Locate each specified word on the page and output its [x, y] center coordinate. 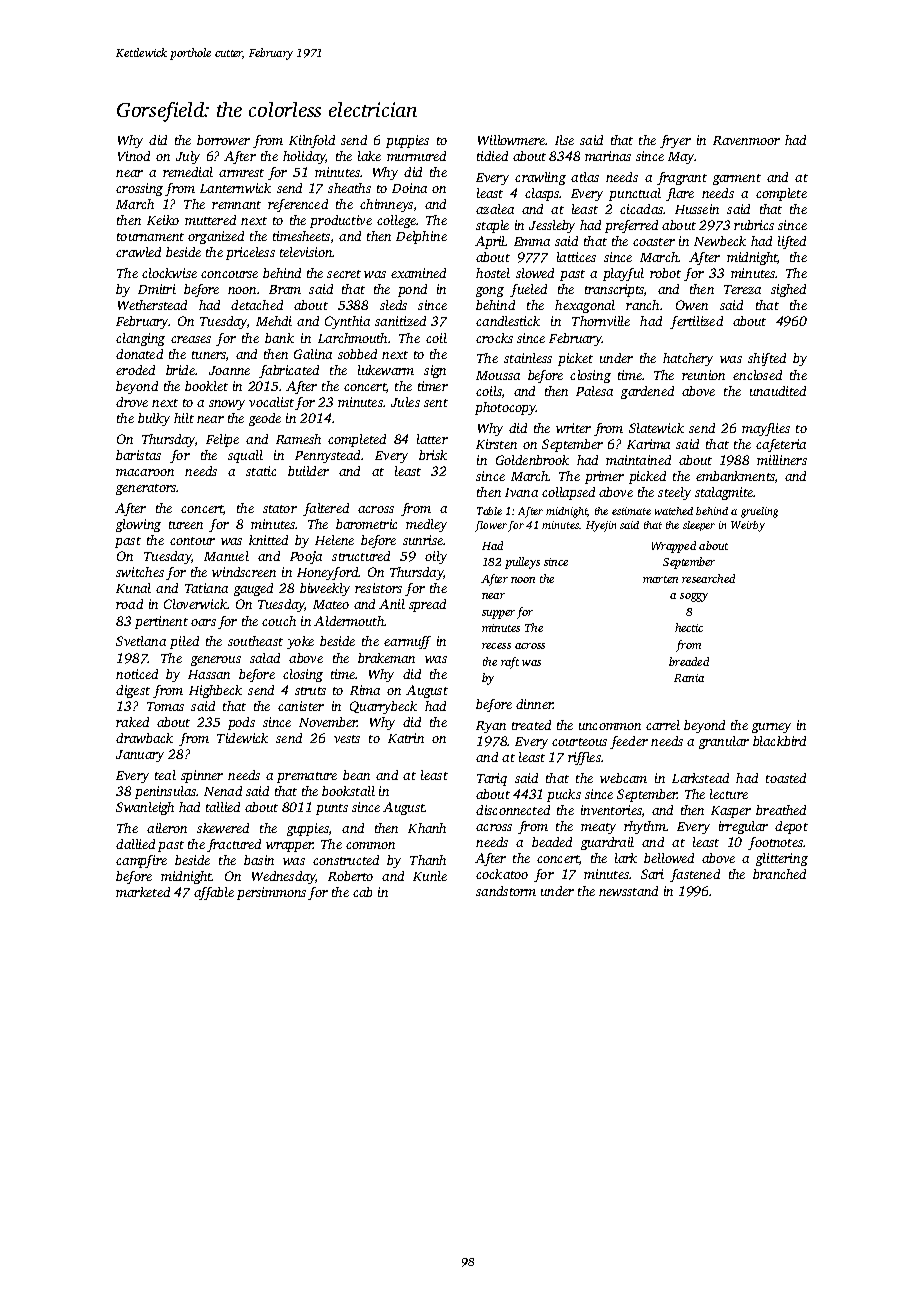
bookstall [348, 791]
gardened [647, 392]
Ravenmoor [746, 140]
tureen [186, 525]
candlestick [508, 321]
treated [531, 725]
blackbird [779, 741]
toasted [786, 778]
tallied [223, 807]
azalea [495, 209]
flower [491, 526]
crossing [139, 189]
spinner [202, 776]
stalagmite [724, 493]
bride [180, 370]
